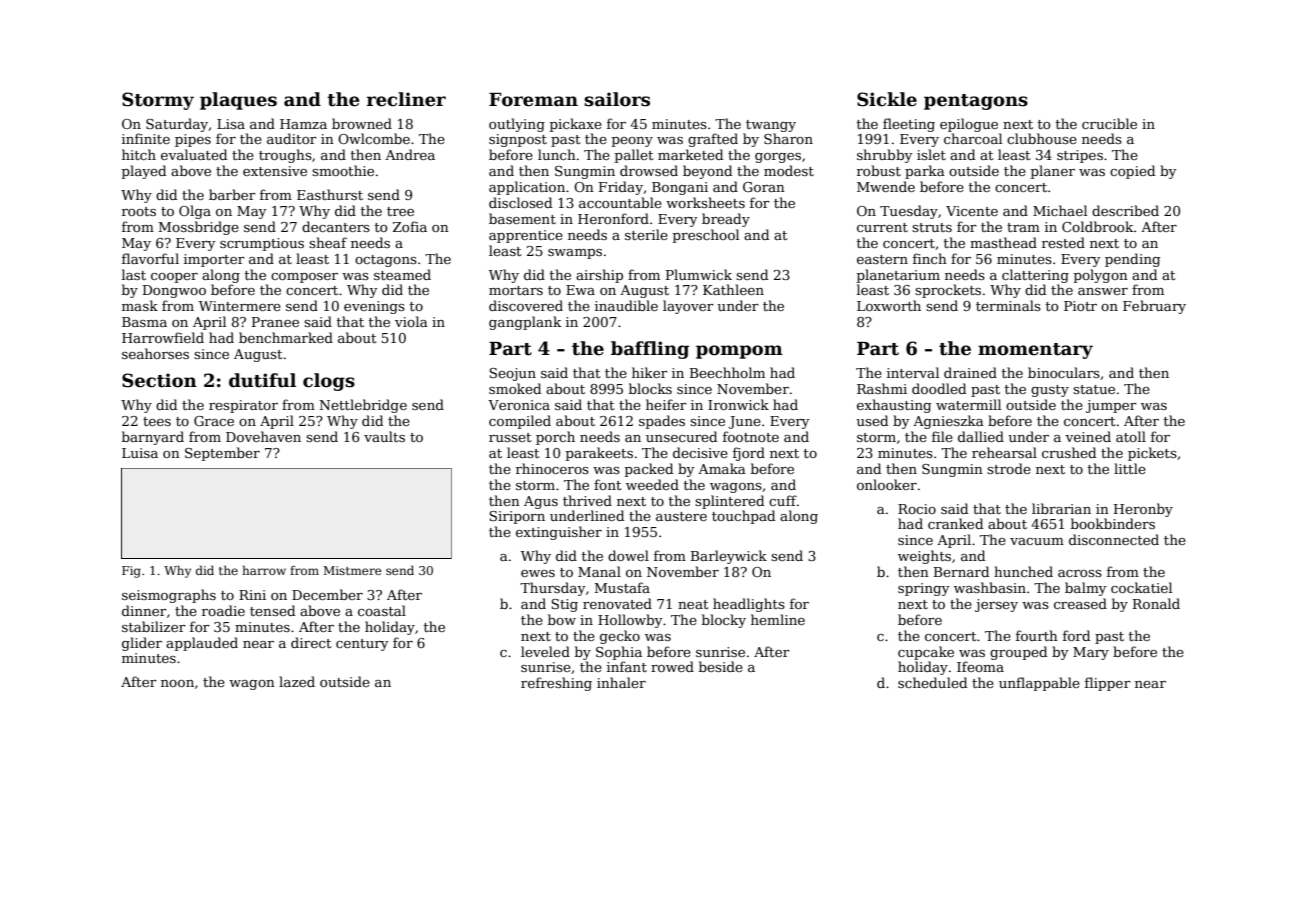 The width and height of the screenshot is (1308, 924). What do you see at coordinates (1064, 372) in the screenshot?
I see `binoculars` at bounding box center [1064, 372].
